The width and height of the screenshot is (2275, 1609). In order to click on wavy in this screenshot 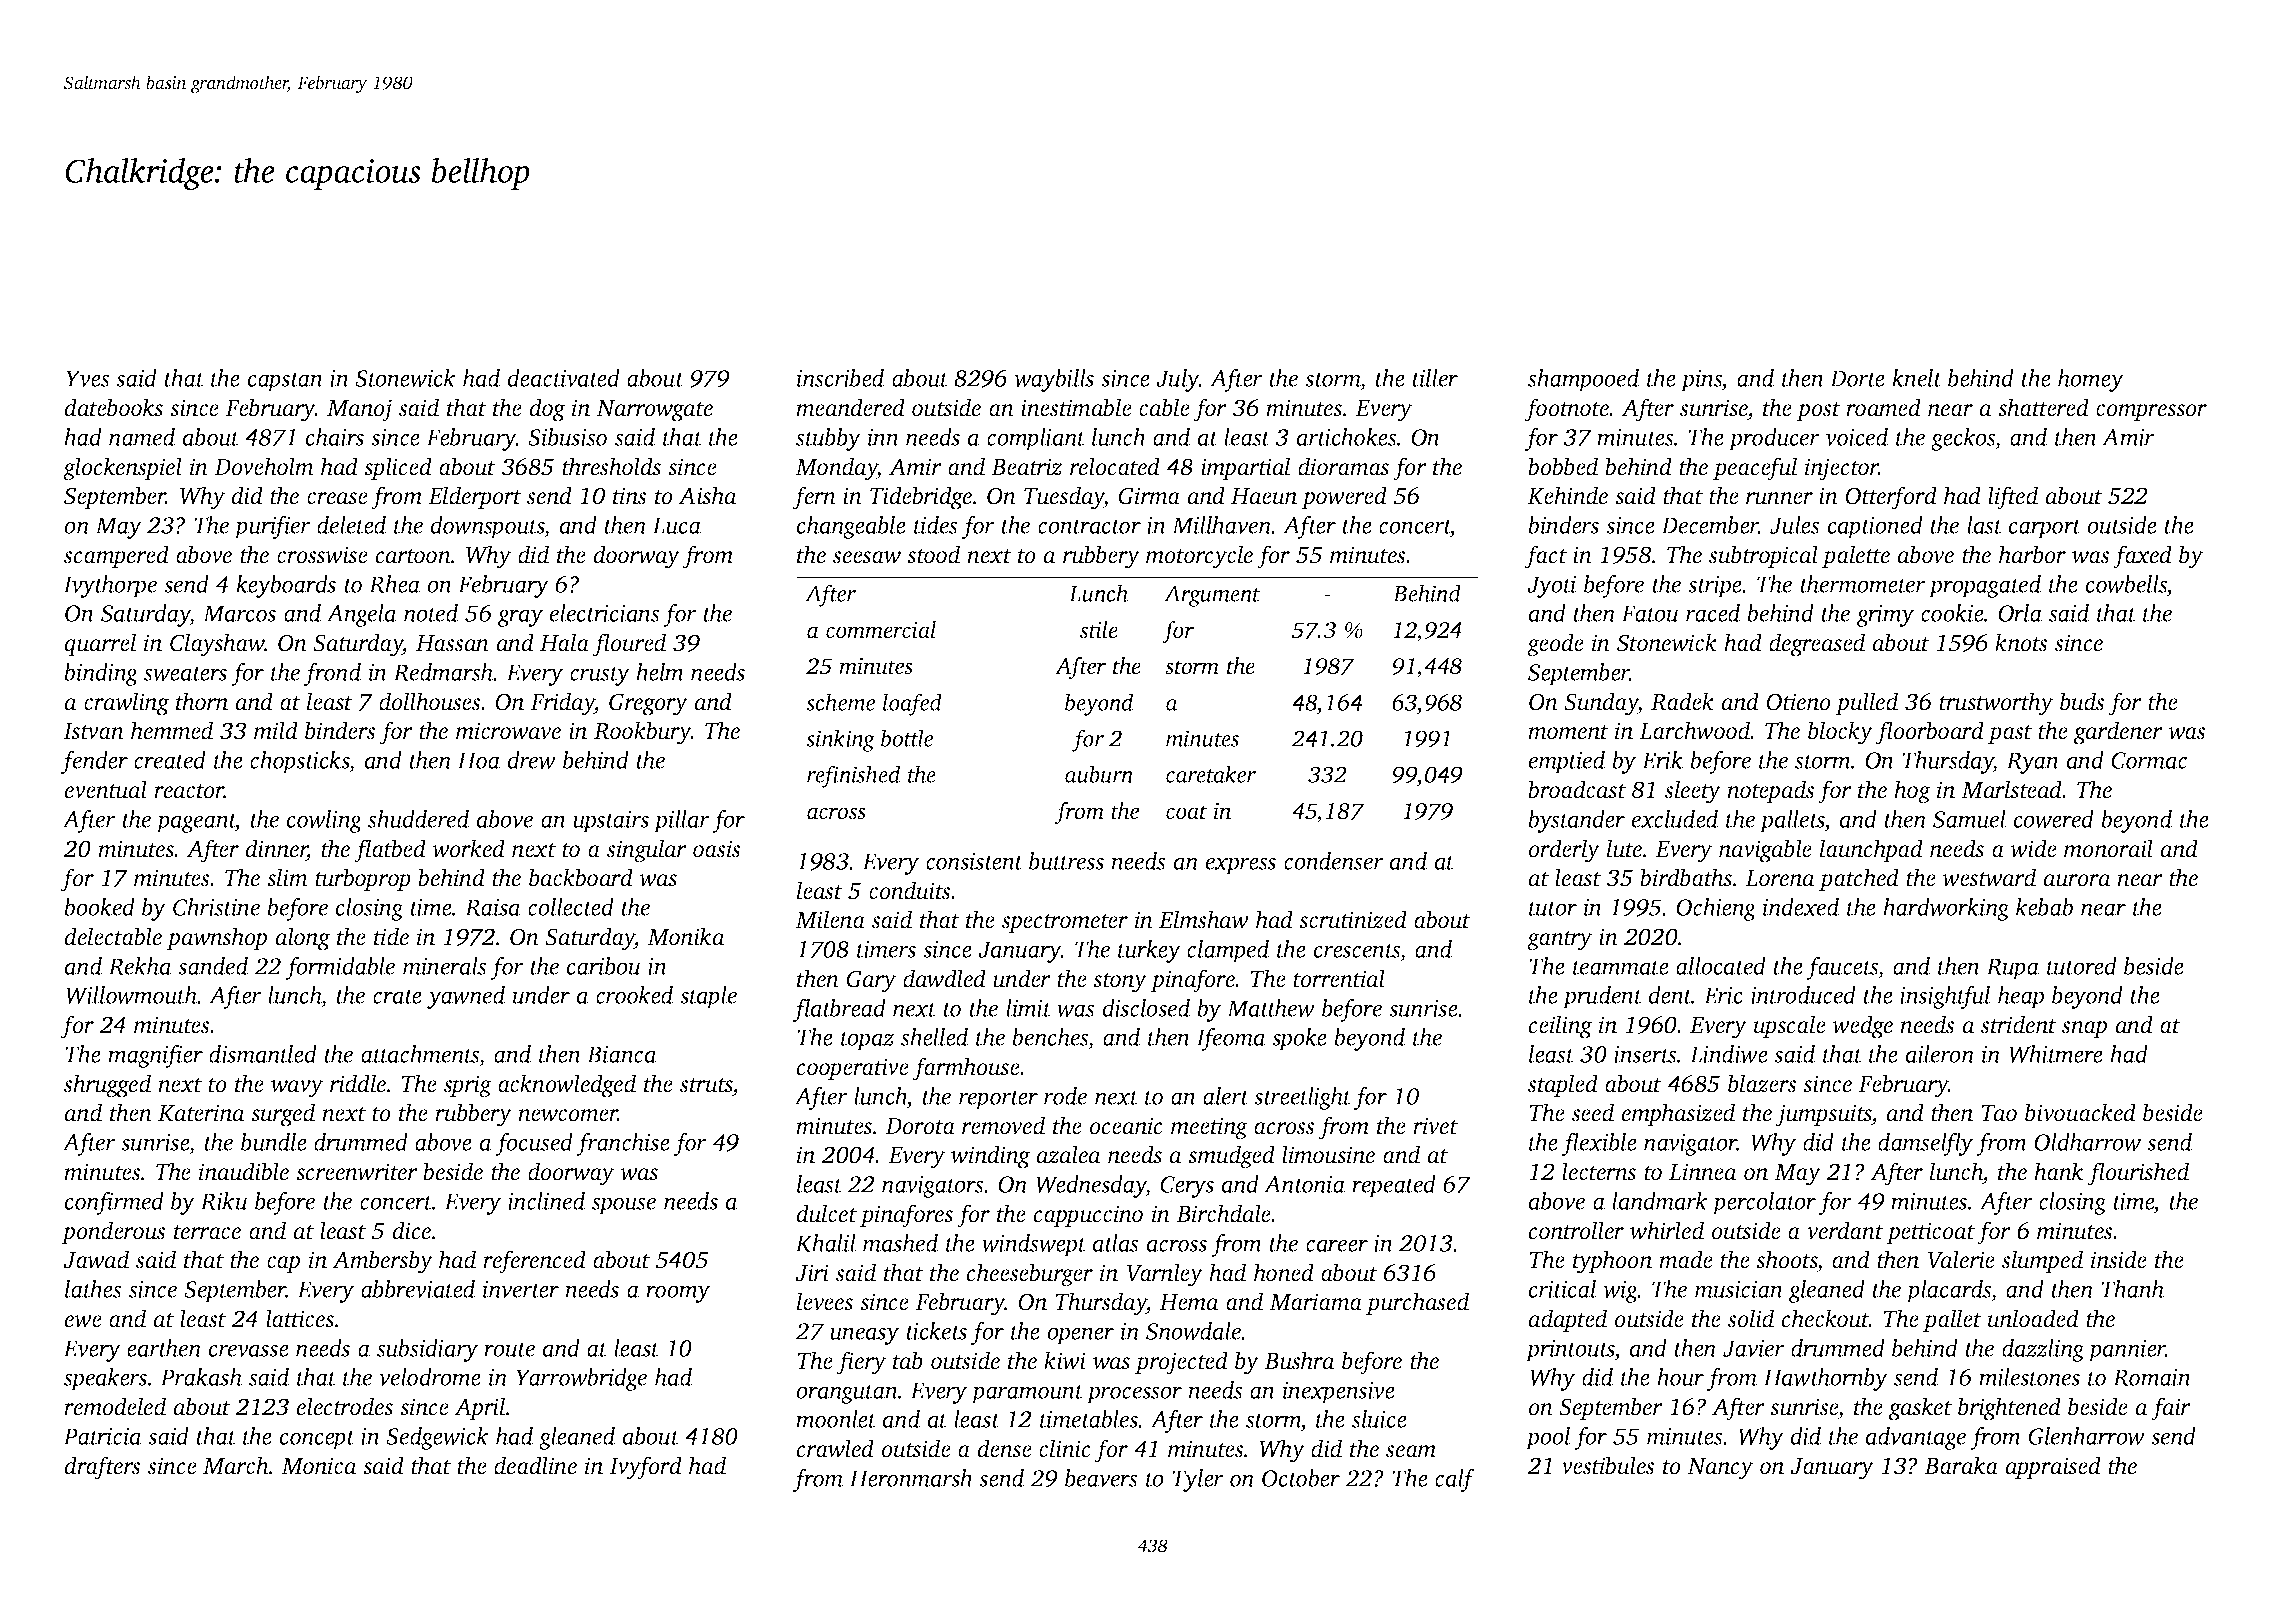, I will do `click(297, 1089)`.
